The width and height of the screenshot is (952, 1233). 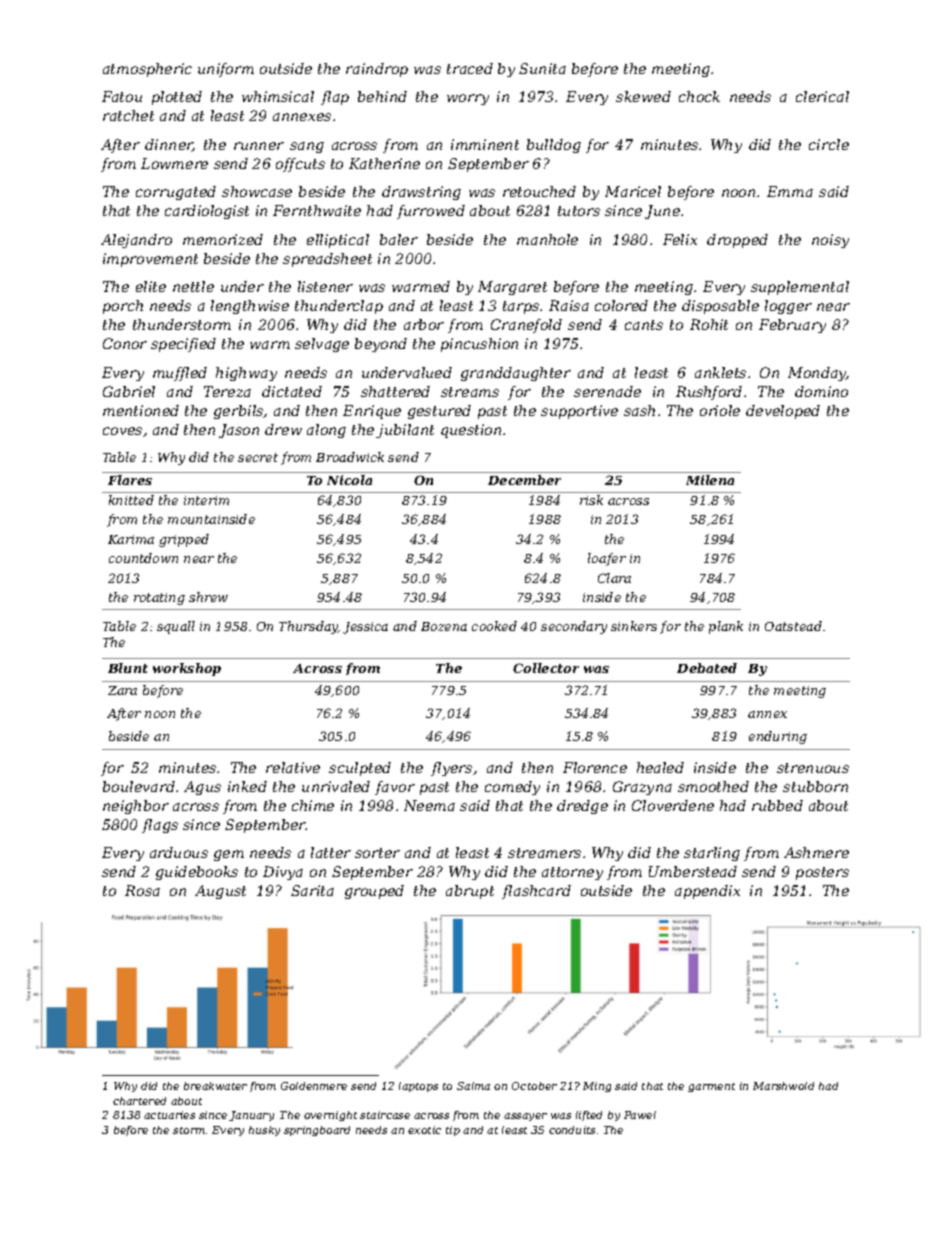 What do you see at coordinates (512, 788) in the screenshot?
I see `comedy` at bounding box center [512, 788].
